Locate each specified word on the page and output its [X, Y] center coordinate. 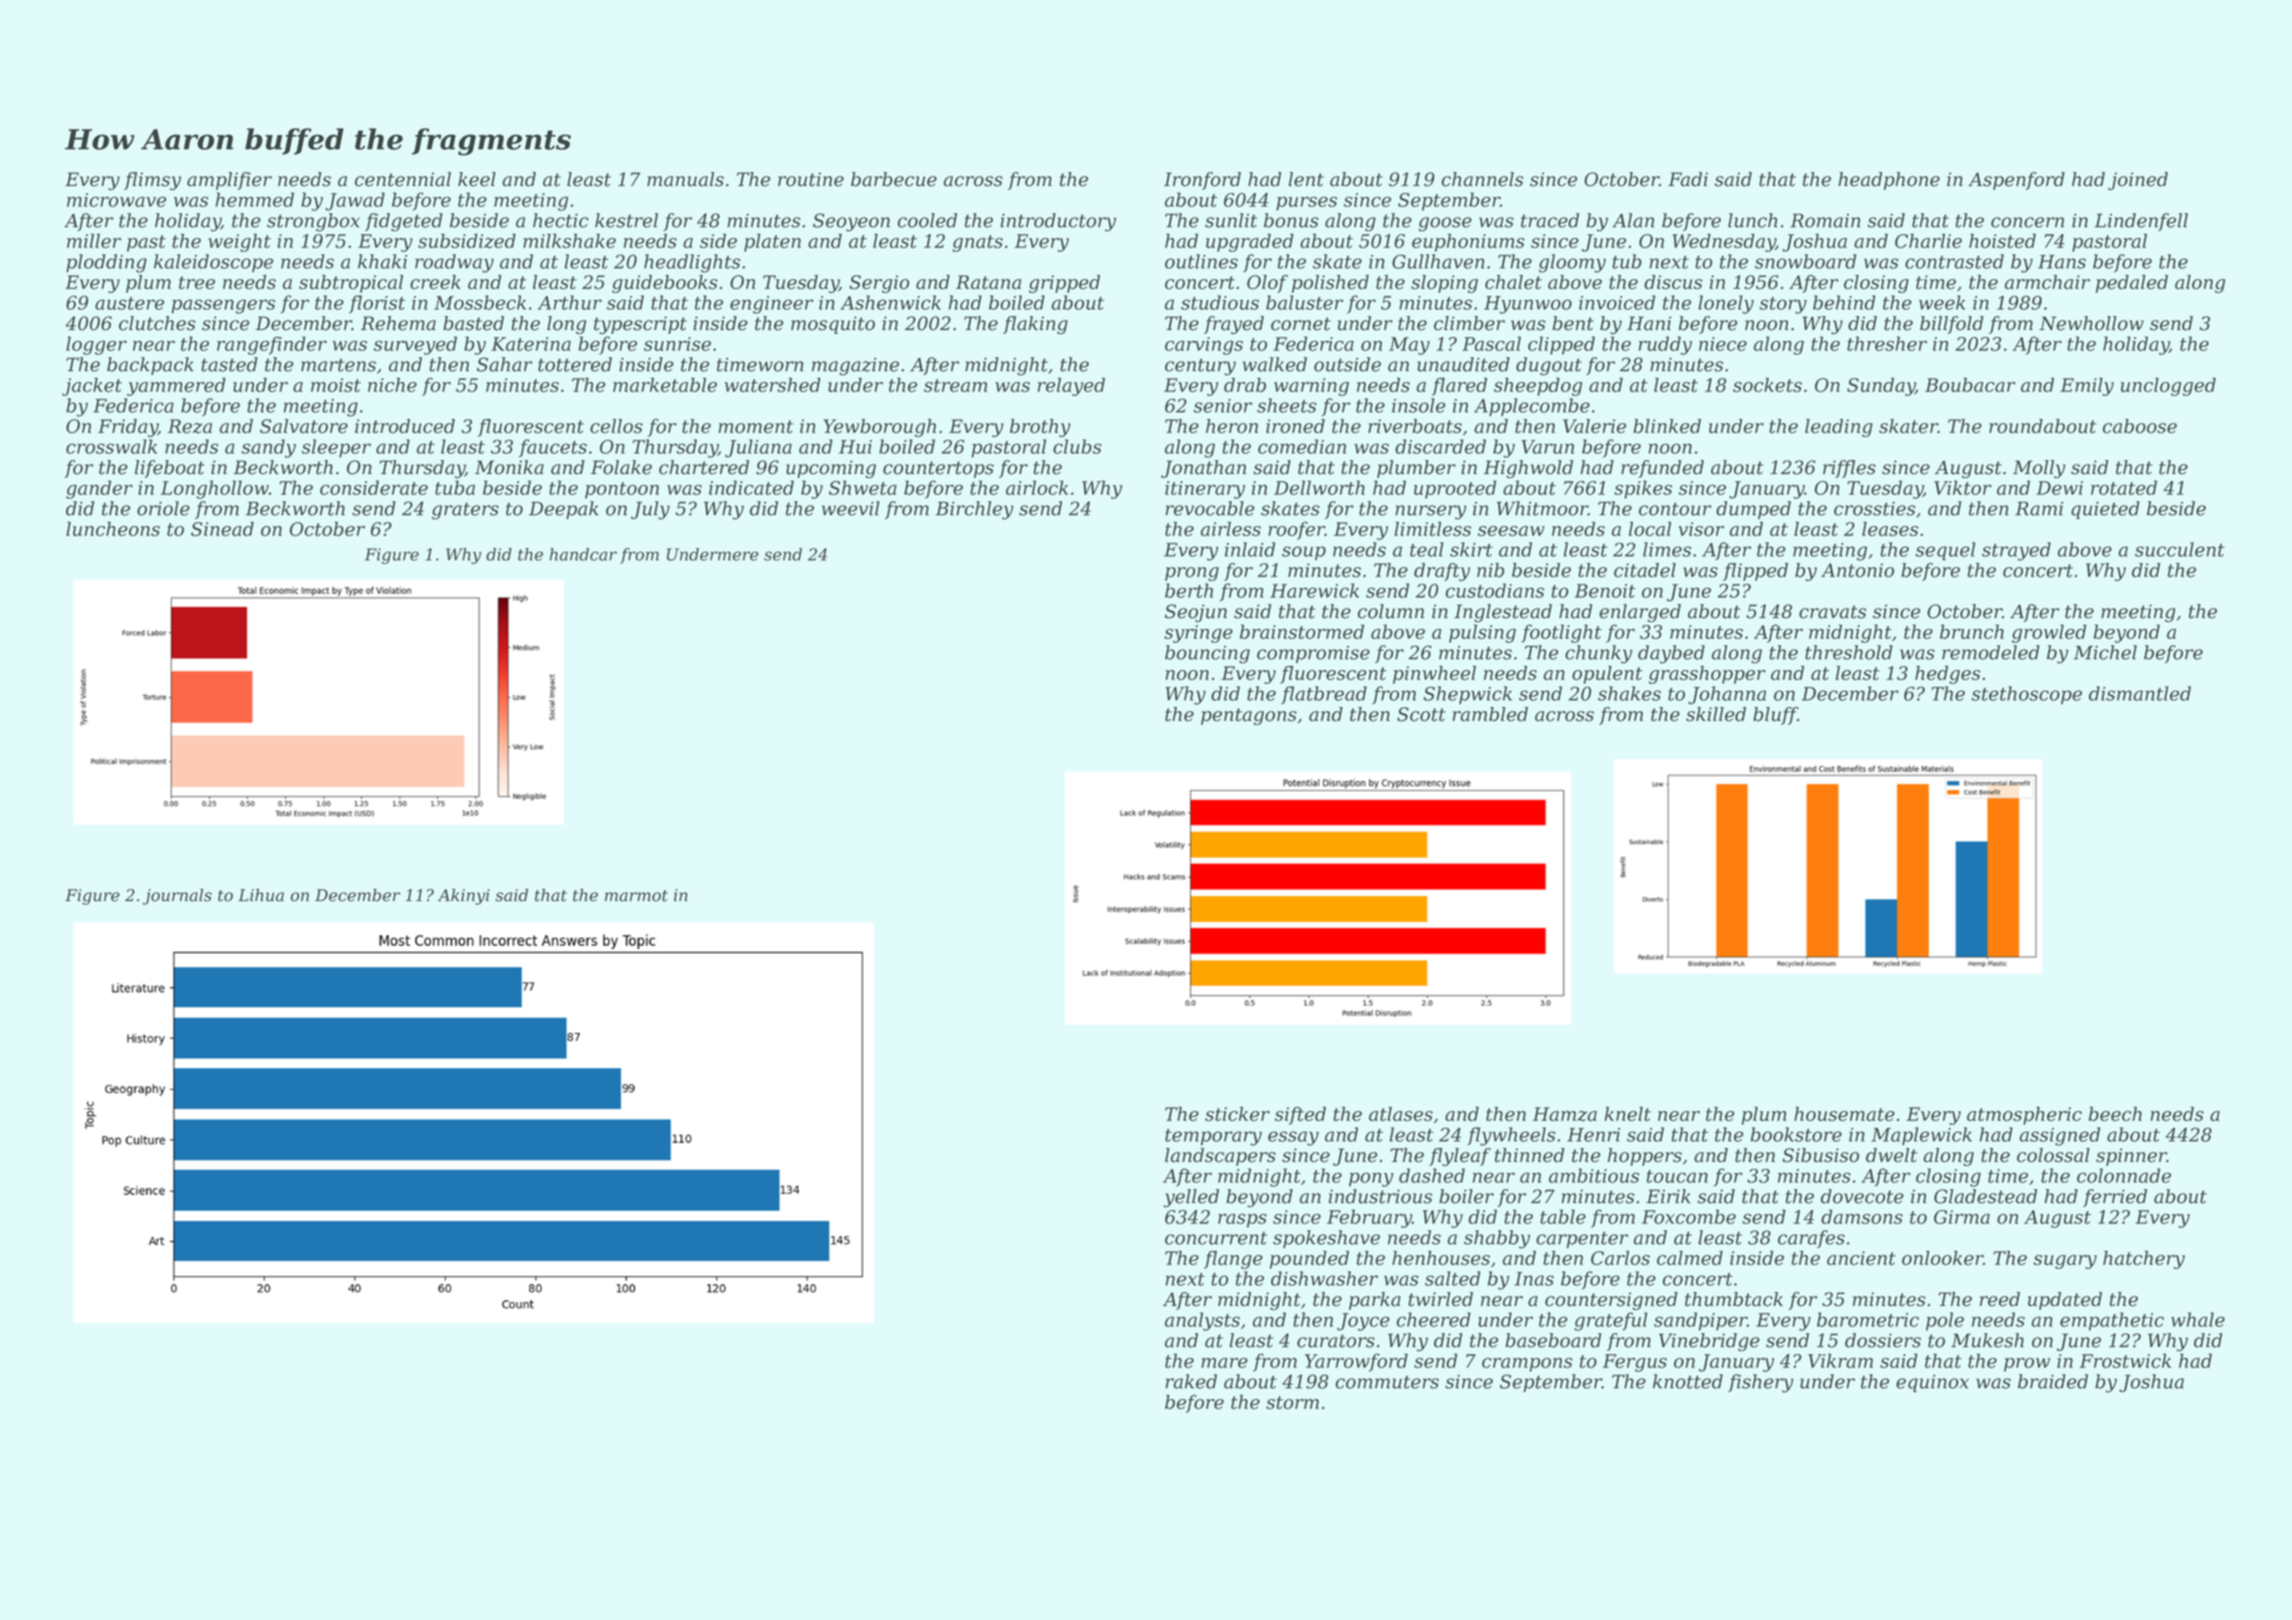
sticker [1237, 1114]
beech [2115, 1114]
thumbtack [1734, 1299]
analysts [1202, 1321]
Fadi [1688, 179]
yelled [1191, 1198]
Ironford [1202, 181]
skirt [1471, 549]
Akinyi [464, 896]
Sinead [222, 529]
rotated [2124, 487]
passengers [223, 306]
